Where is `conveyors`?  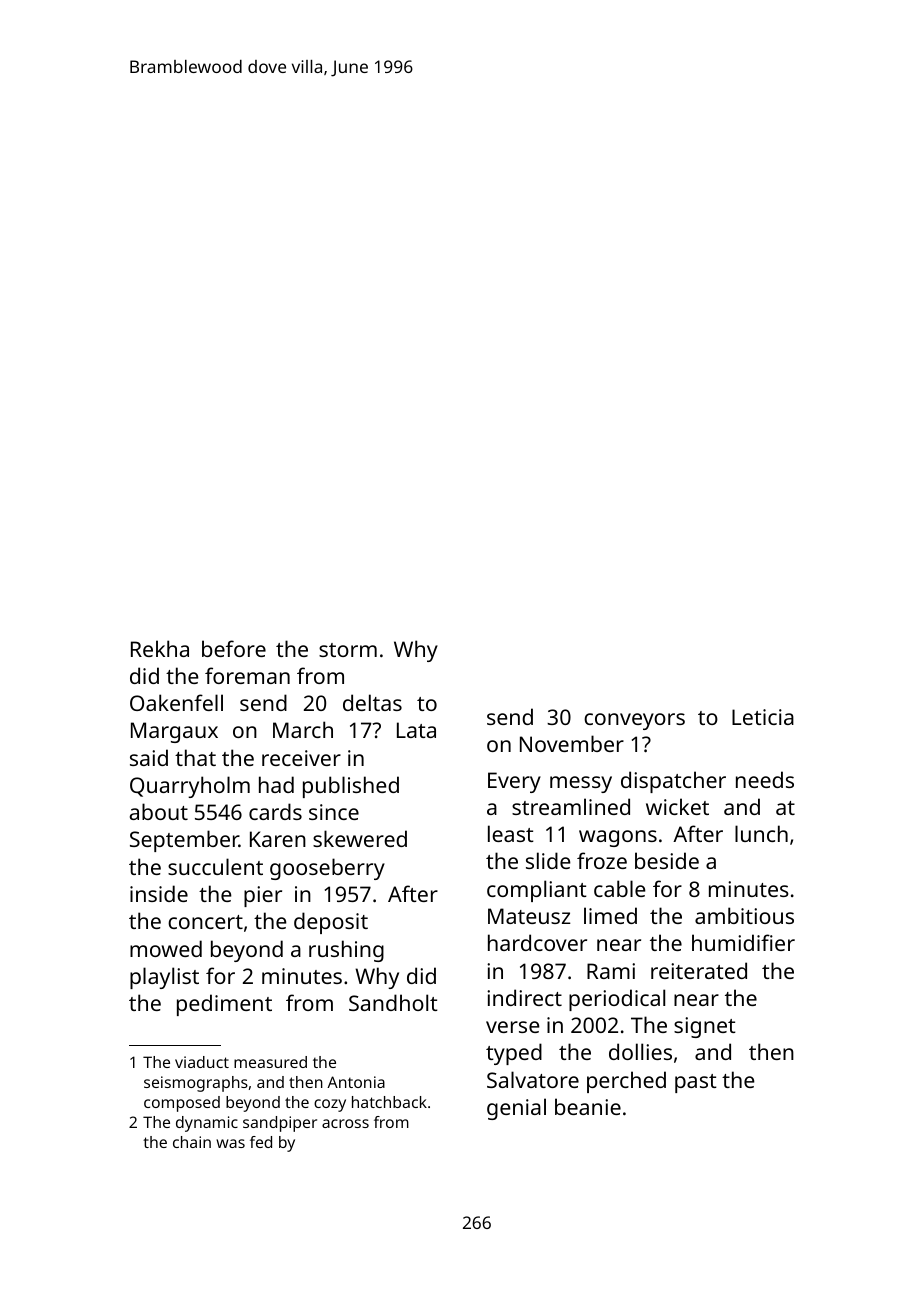 conveyors is located at coordinates (634, 721).
